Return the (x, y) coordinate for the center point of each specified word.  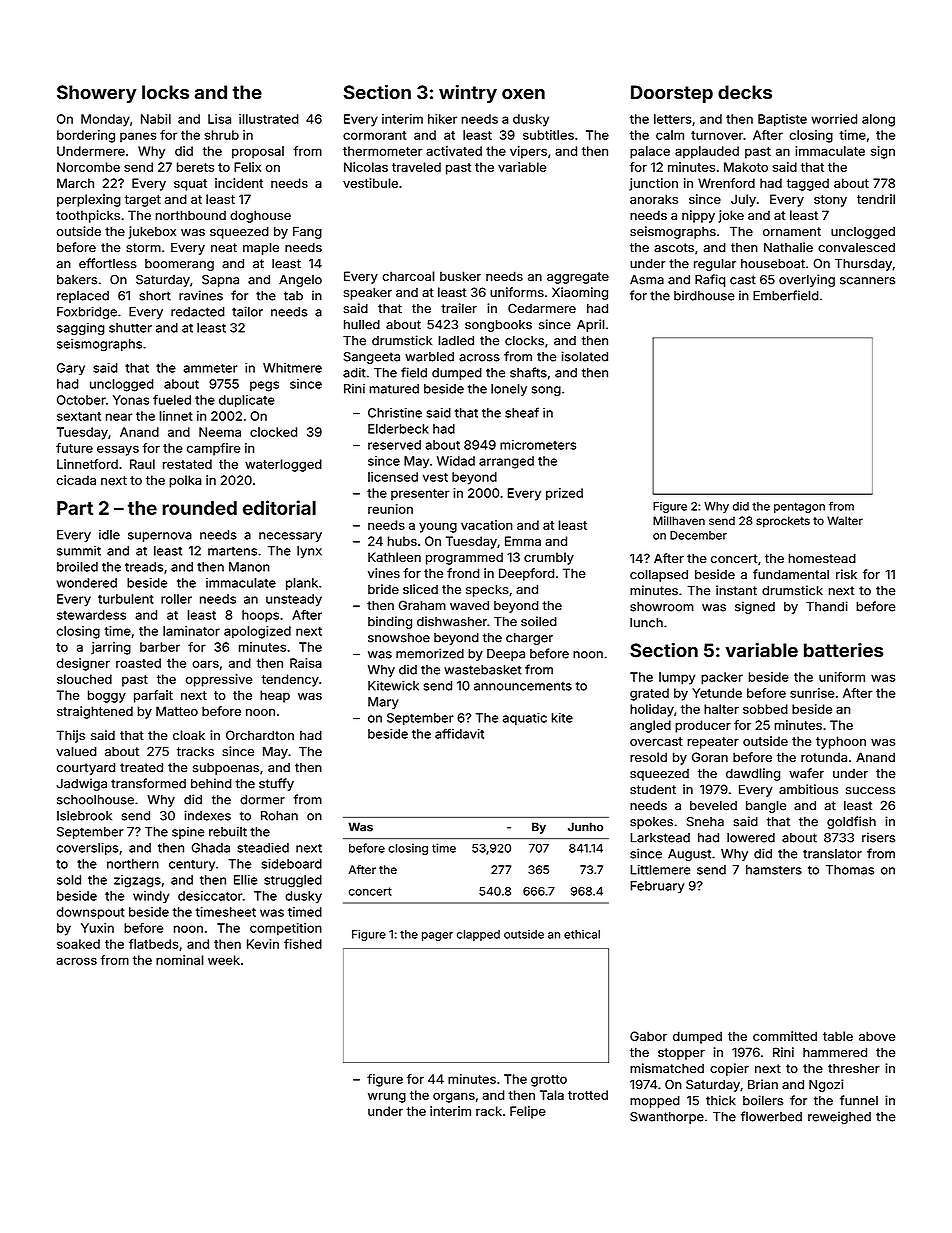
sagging (81, 329)
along (878, 120)
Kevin (263, 944)
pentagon (799, 507)
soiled (539, 621)
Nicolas (366, 167)
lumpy (677, 678)
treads (144, 567)
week (224, 960)
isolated (585, 356)
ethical (582, 934)
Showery (97, 94)
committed (785, 1036)
